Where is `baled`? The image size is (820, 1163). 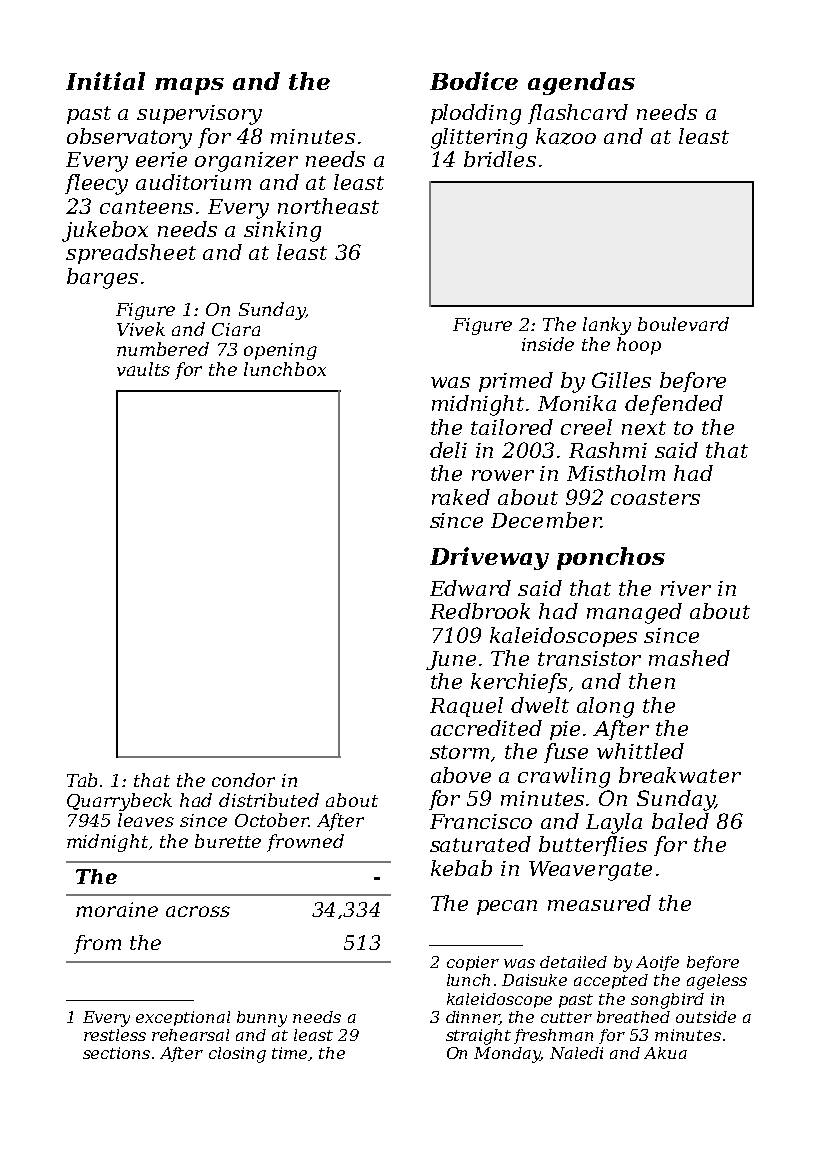
baled is located at coordinates (680, 821).
